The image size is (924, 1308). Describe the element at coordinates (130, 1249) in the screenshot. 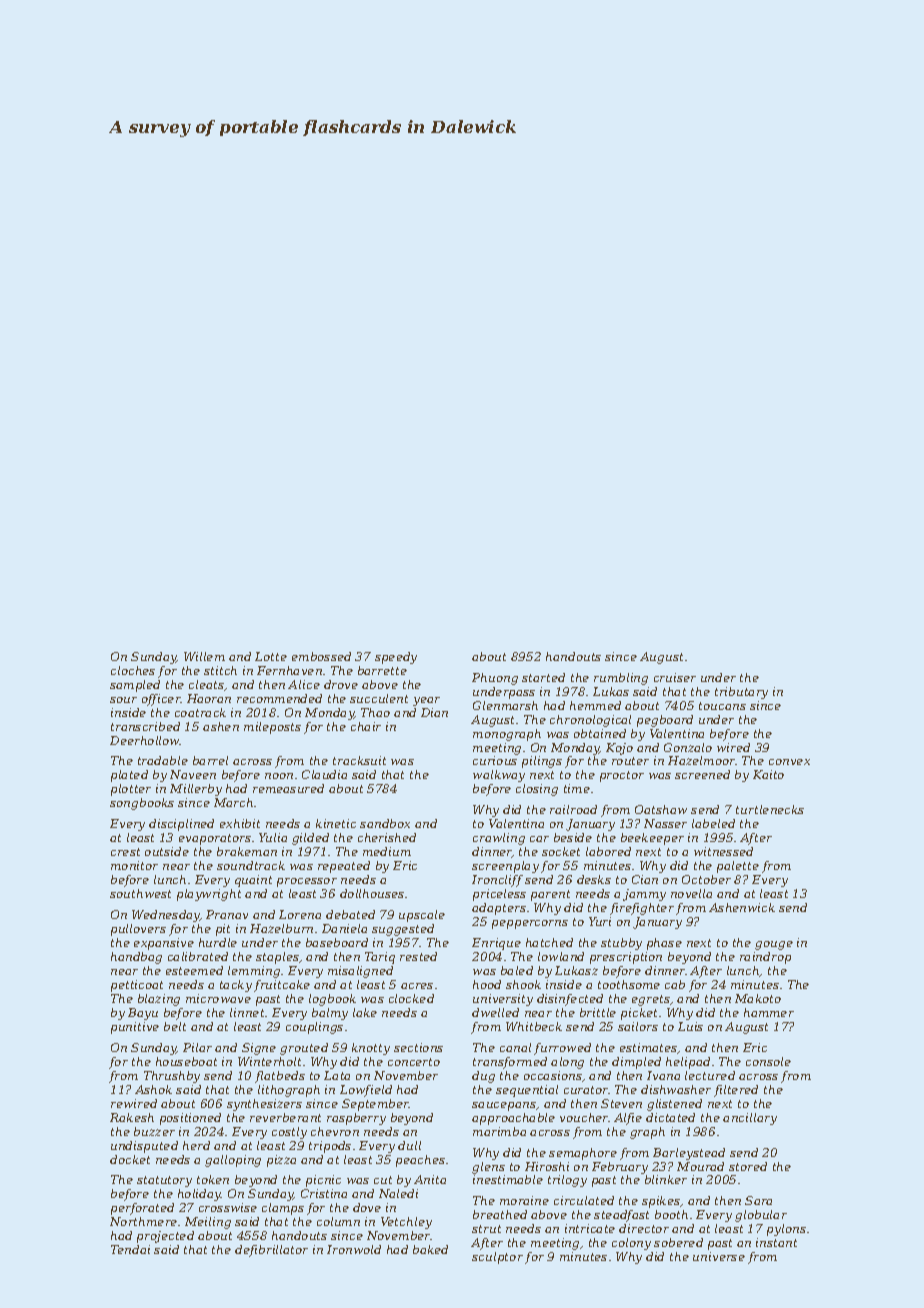

I see `Tendai` at that location.
